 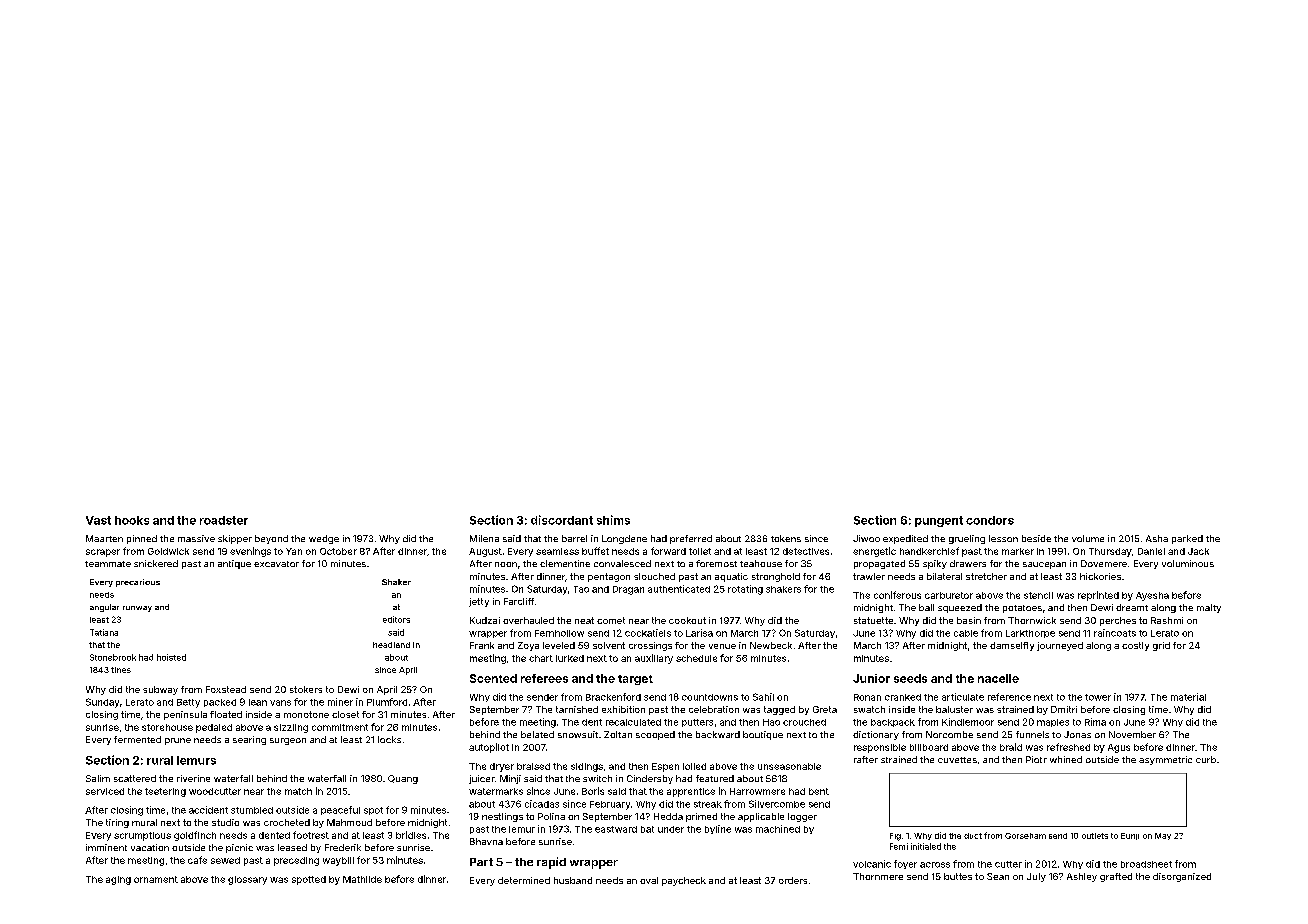 What do you see at coordinates (362, 879) in the screenshot?
I see `Mathilde` at bounding box center [362, 879].
